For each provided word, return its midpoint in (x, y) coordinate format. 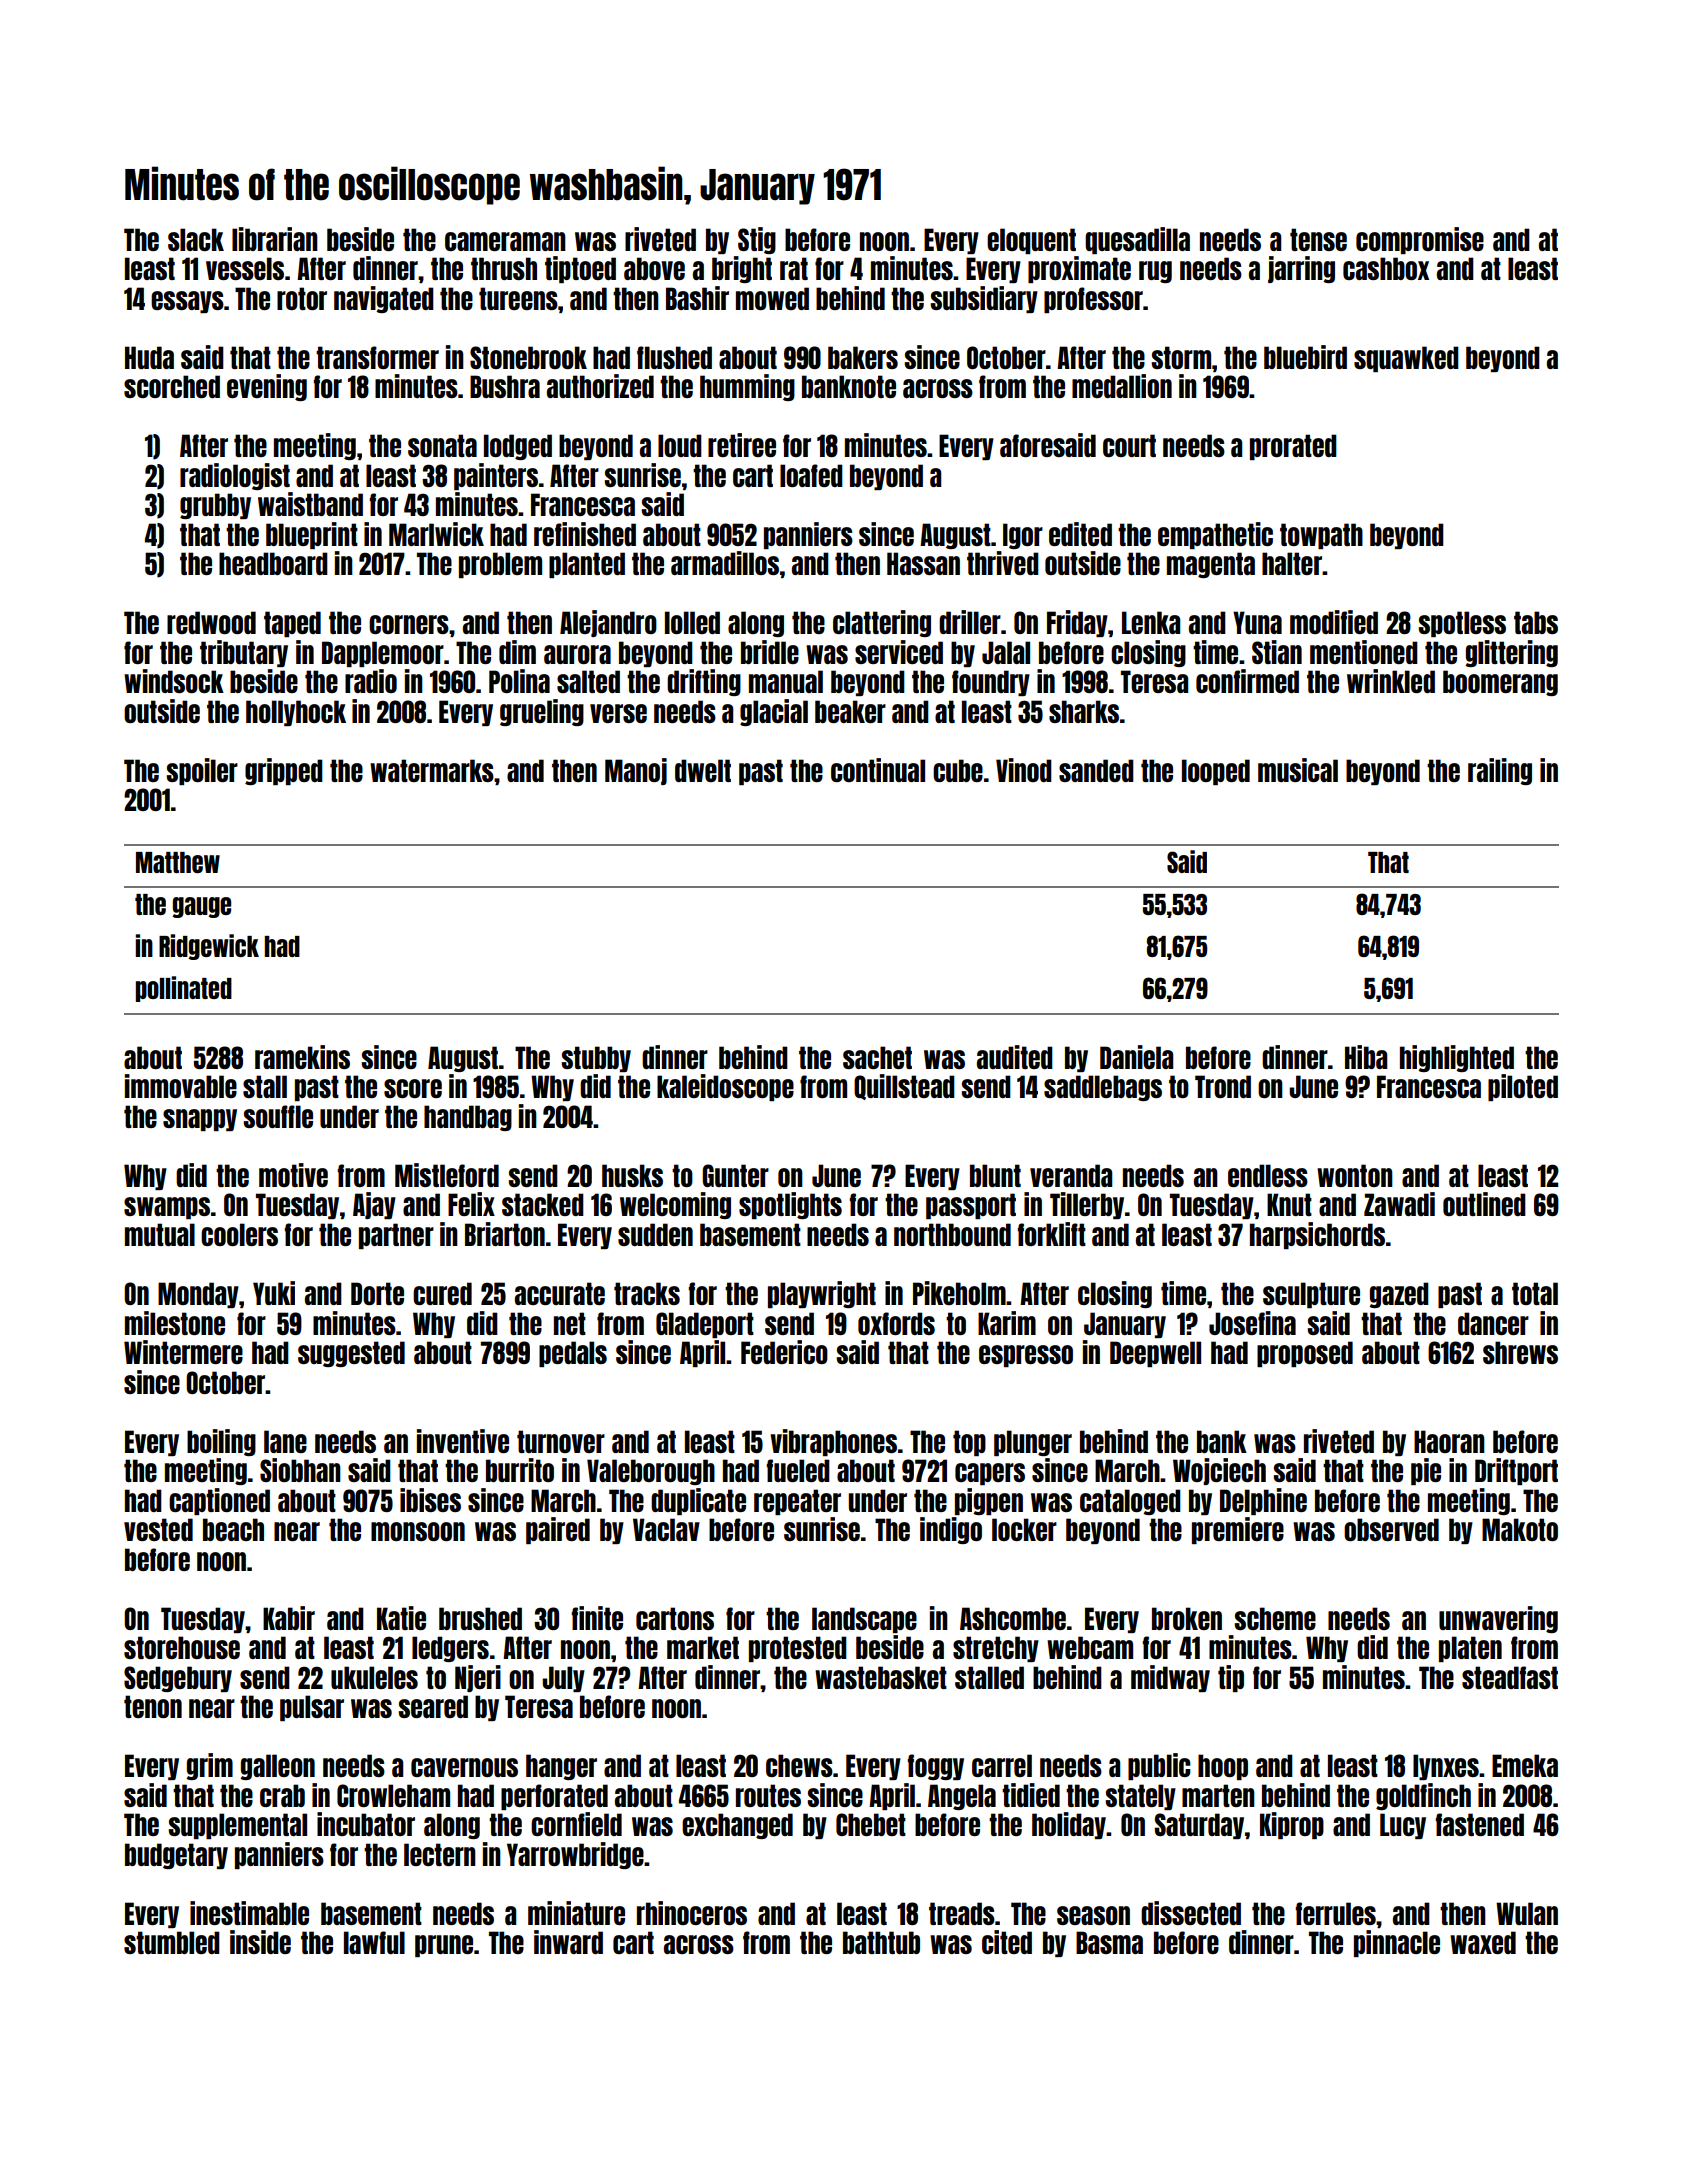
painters (496, 476)
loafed (811, 475)
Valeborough (651, 1472)
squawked (1406, 359)
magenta (1211, 565)
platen (1470, 1649)
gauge (201, 907)
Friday (1077, 623)
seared (433, 1706)
